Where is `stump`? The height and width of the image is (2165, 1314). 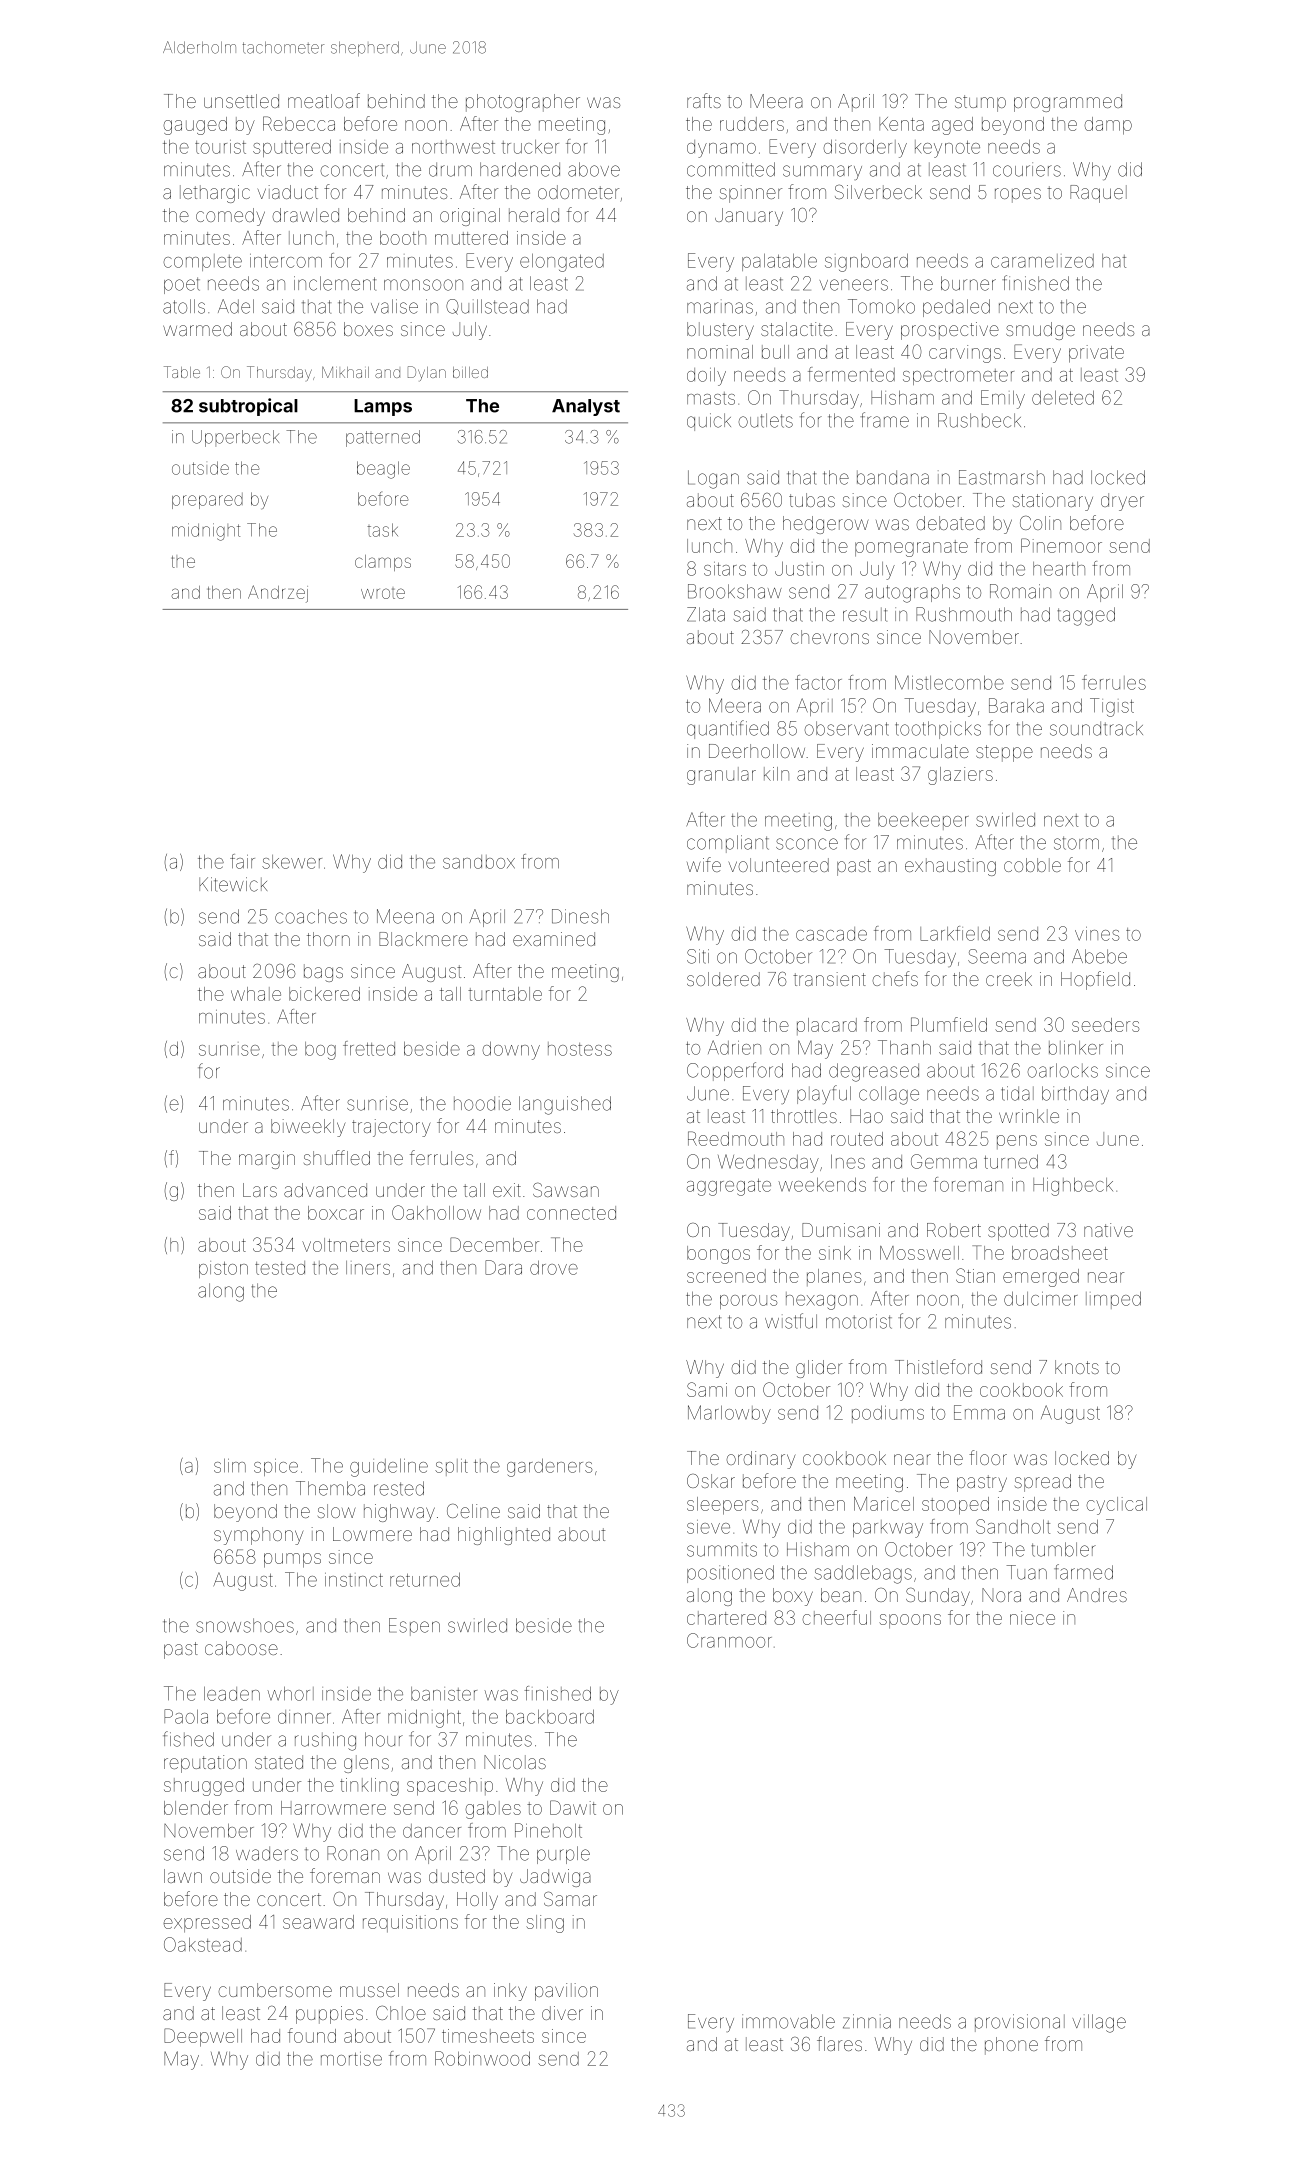 stump is located at coordinates (980, 103).
